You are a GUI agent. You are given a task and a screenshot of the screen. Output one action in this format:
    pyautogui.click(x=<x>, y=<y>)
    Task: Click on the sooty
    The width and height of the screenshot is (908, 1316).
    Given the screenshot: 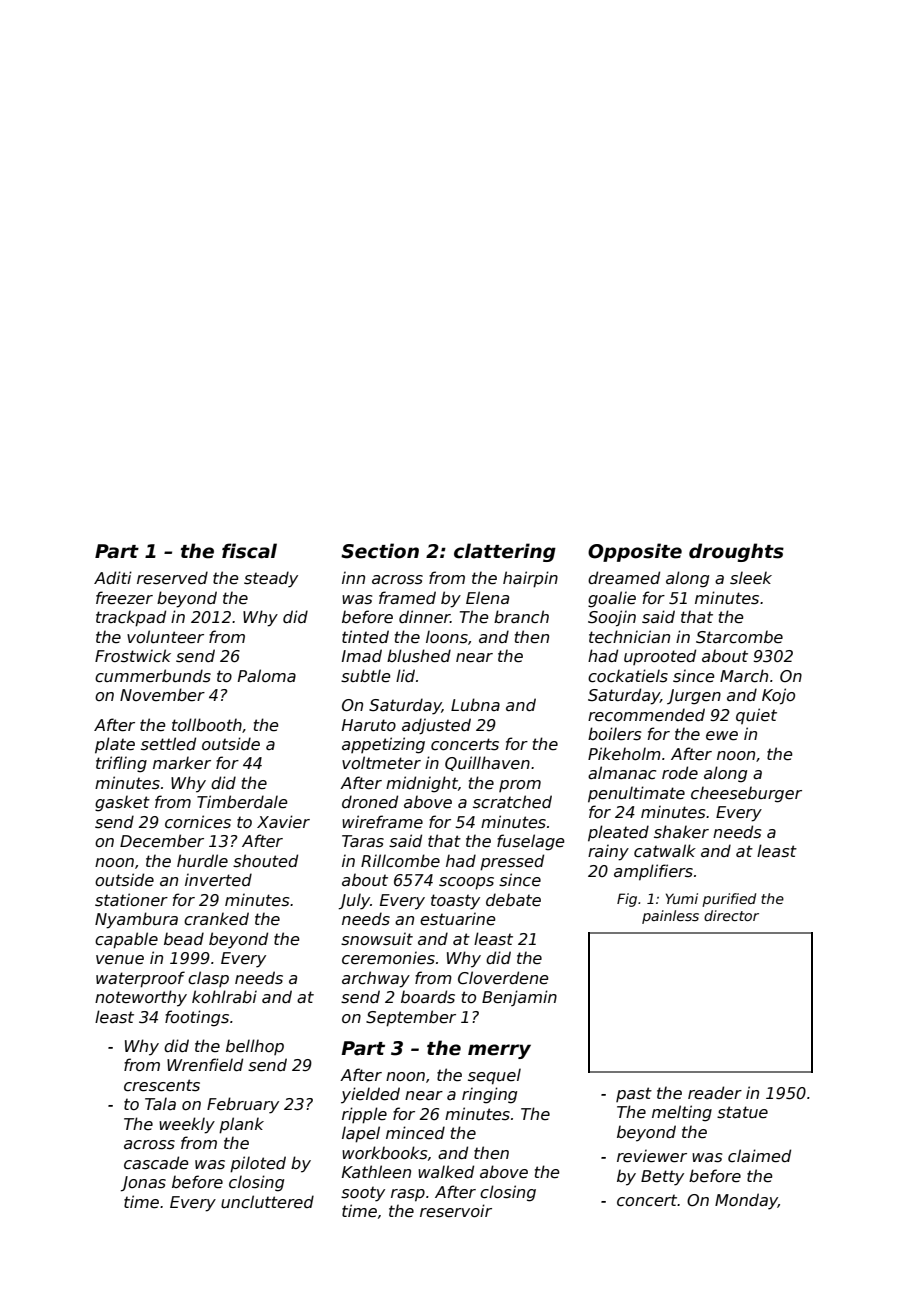 What is the action you would take?
    pyautogui.click(x=363, y=1194)
